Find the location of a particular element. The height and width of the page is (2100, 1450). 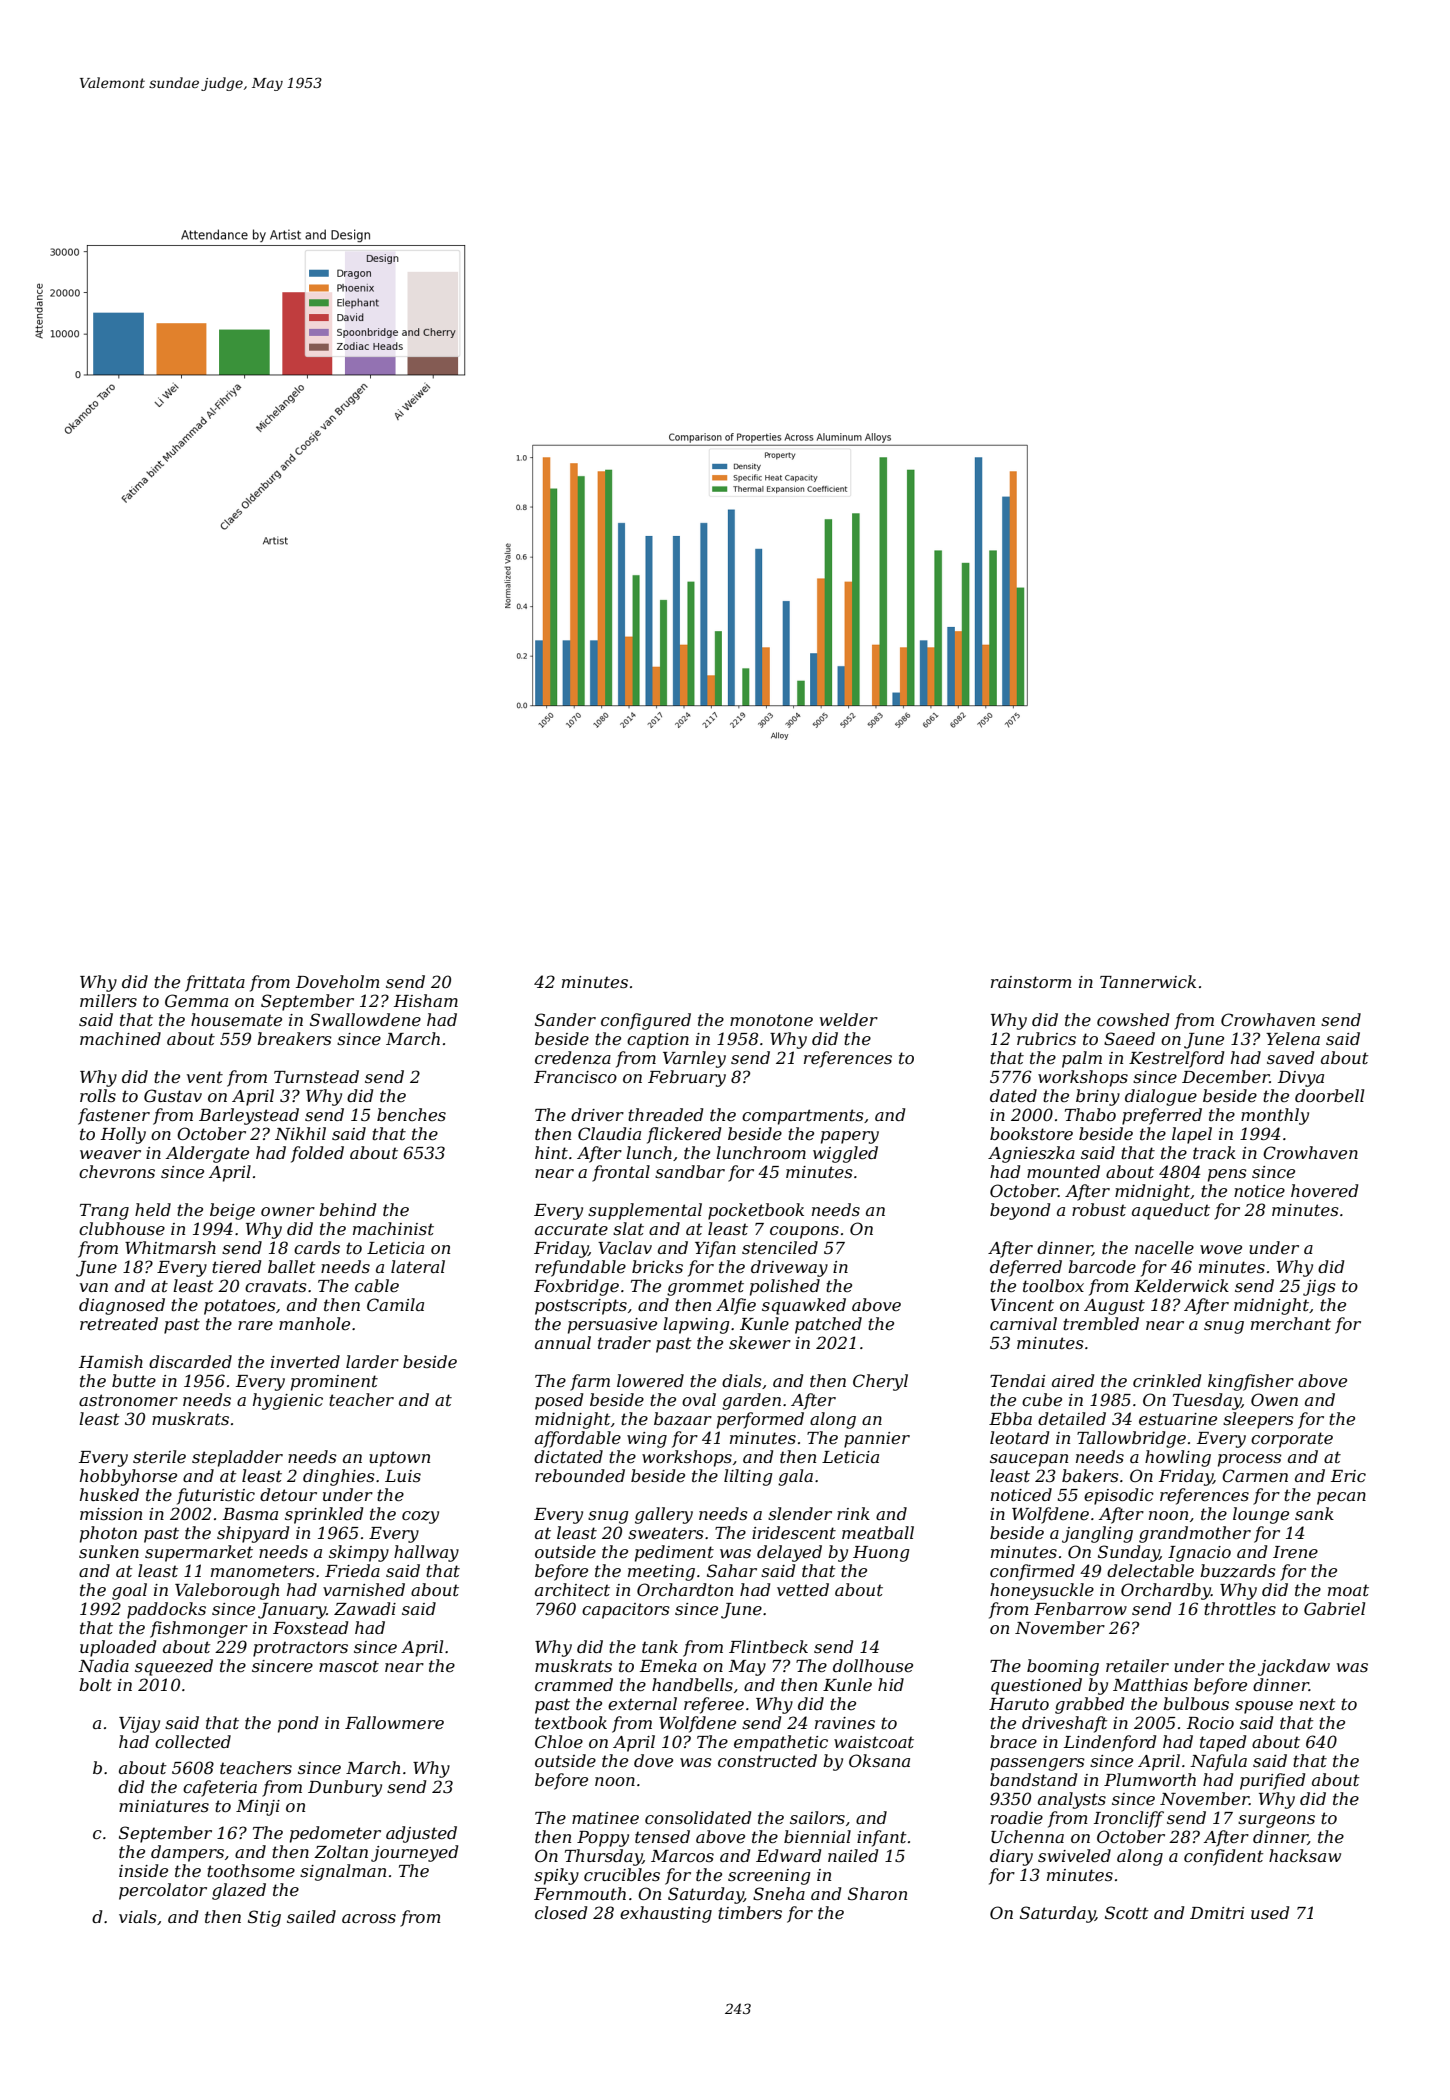

clubhouse is located at coordinates (122, 1228).
